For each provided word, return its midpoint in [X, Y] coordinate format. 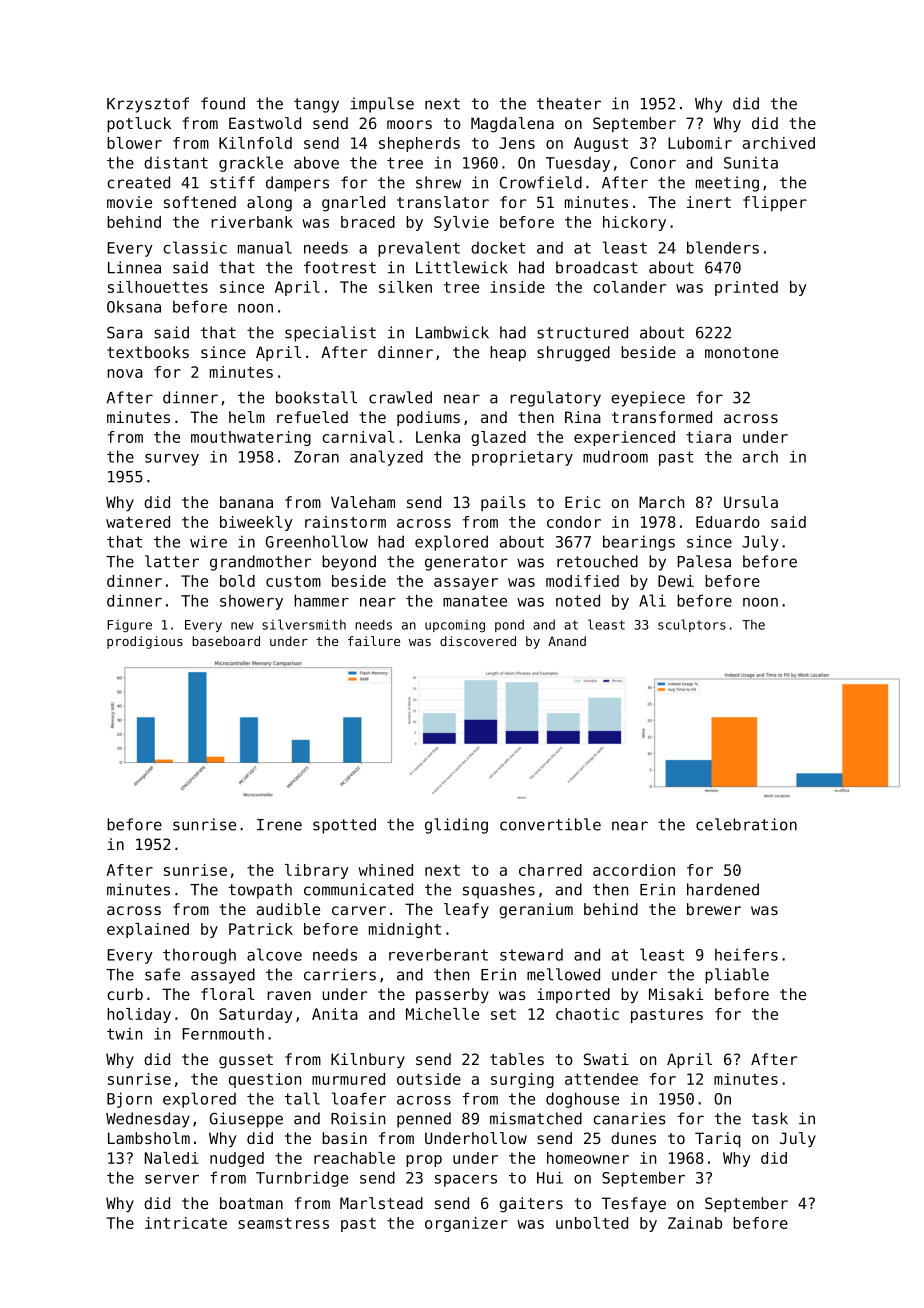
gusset [246, 1061]
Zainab [695, 1223]
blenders [723, 247]
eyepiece [648, 399]
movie [129, 202]
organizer [466, 1224]
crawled [400, 397]
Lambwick [452, 332]
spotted [344, 826]
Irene [279, 825]
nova [125, 373]
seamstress [283, 1223]
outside [429, 1079]
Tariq [717, 1140]
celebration [746, 824]
